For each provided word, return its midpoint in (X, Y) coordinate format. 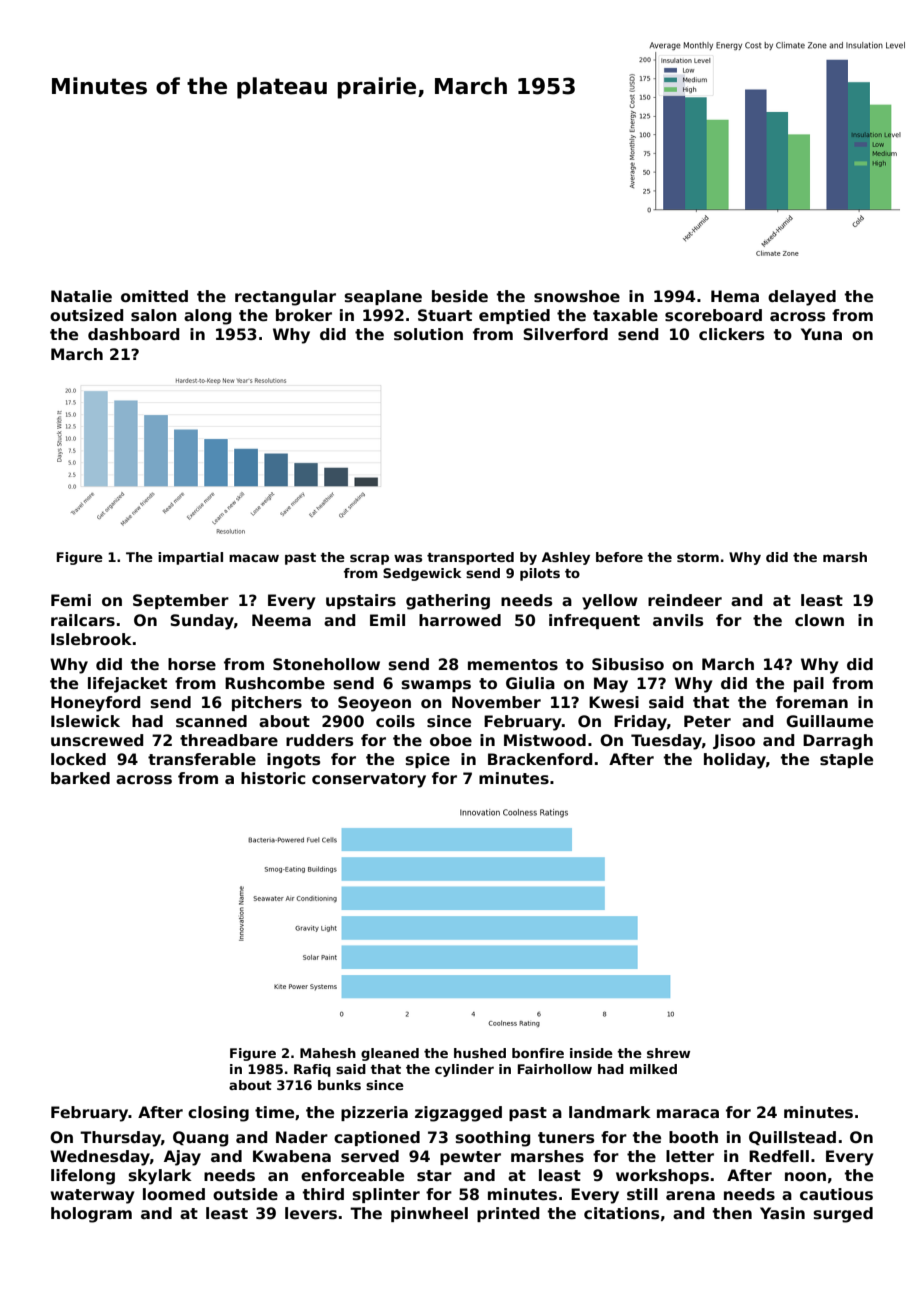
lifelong (83, 1177)
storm (698, 557)
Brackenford (540, 759)
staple (846, 760)
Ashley (566, 558)
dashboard (133, 334)
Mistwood (545, 740)
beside (460, 296)
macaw (254, 558)
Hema (735, 296)
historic (273, 778)
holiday (735, 761)
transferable (202, 759)
